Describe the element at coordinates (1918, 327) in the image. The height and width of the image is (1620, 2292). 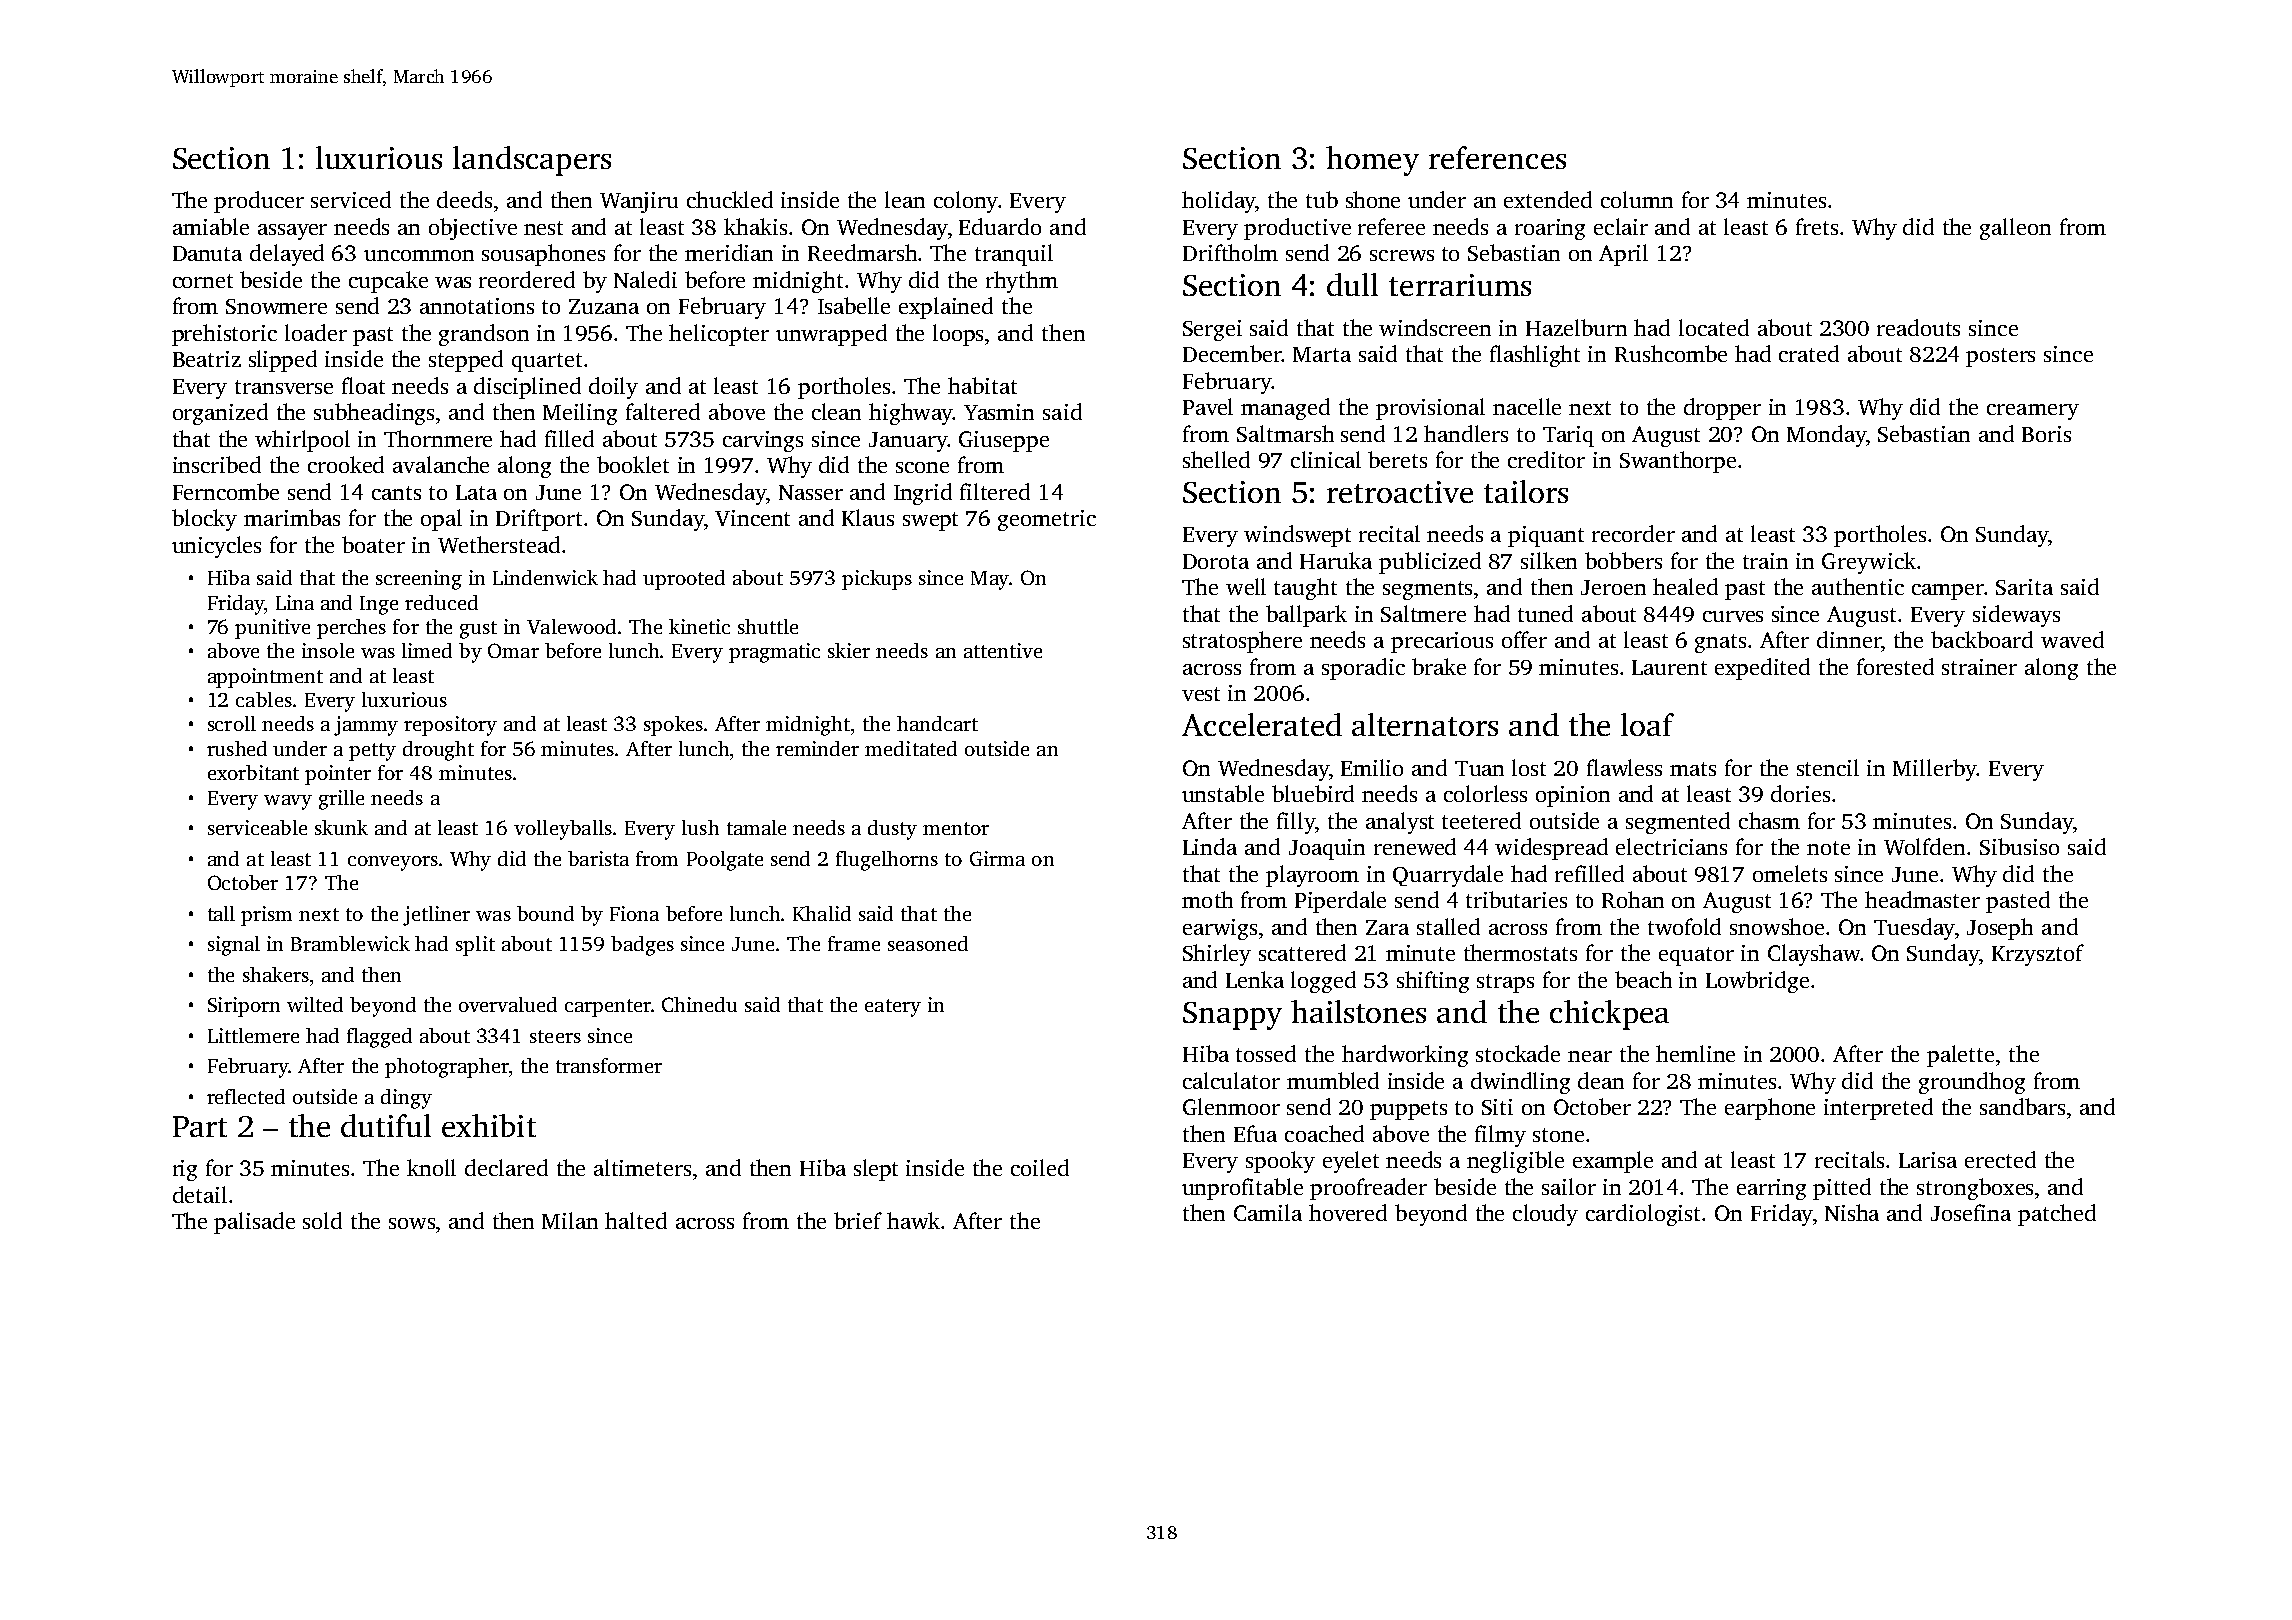
I see `readouts` at that location.
